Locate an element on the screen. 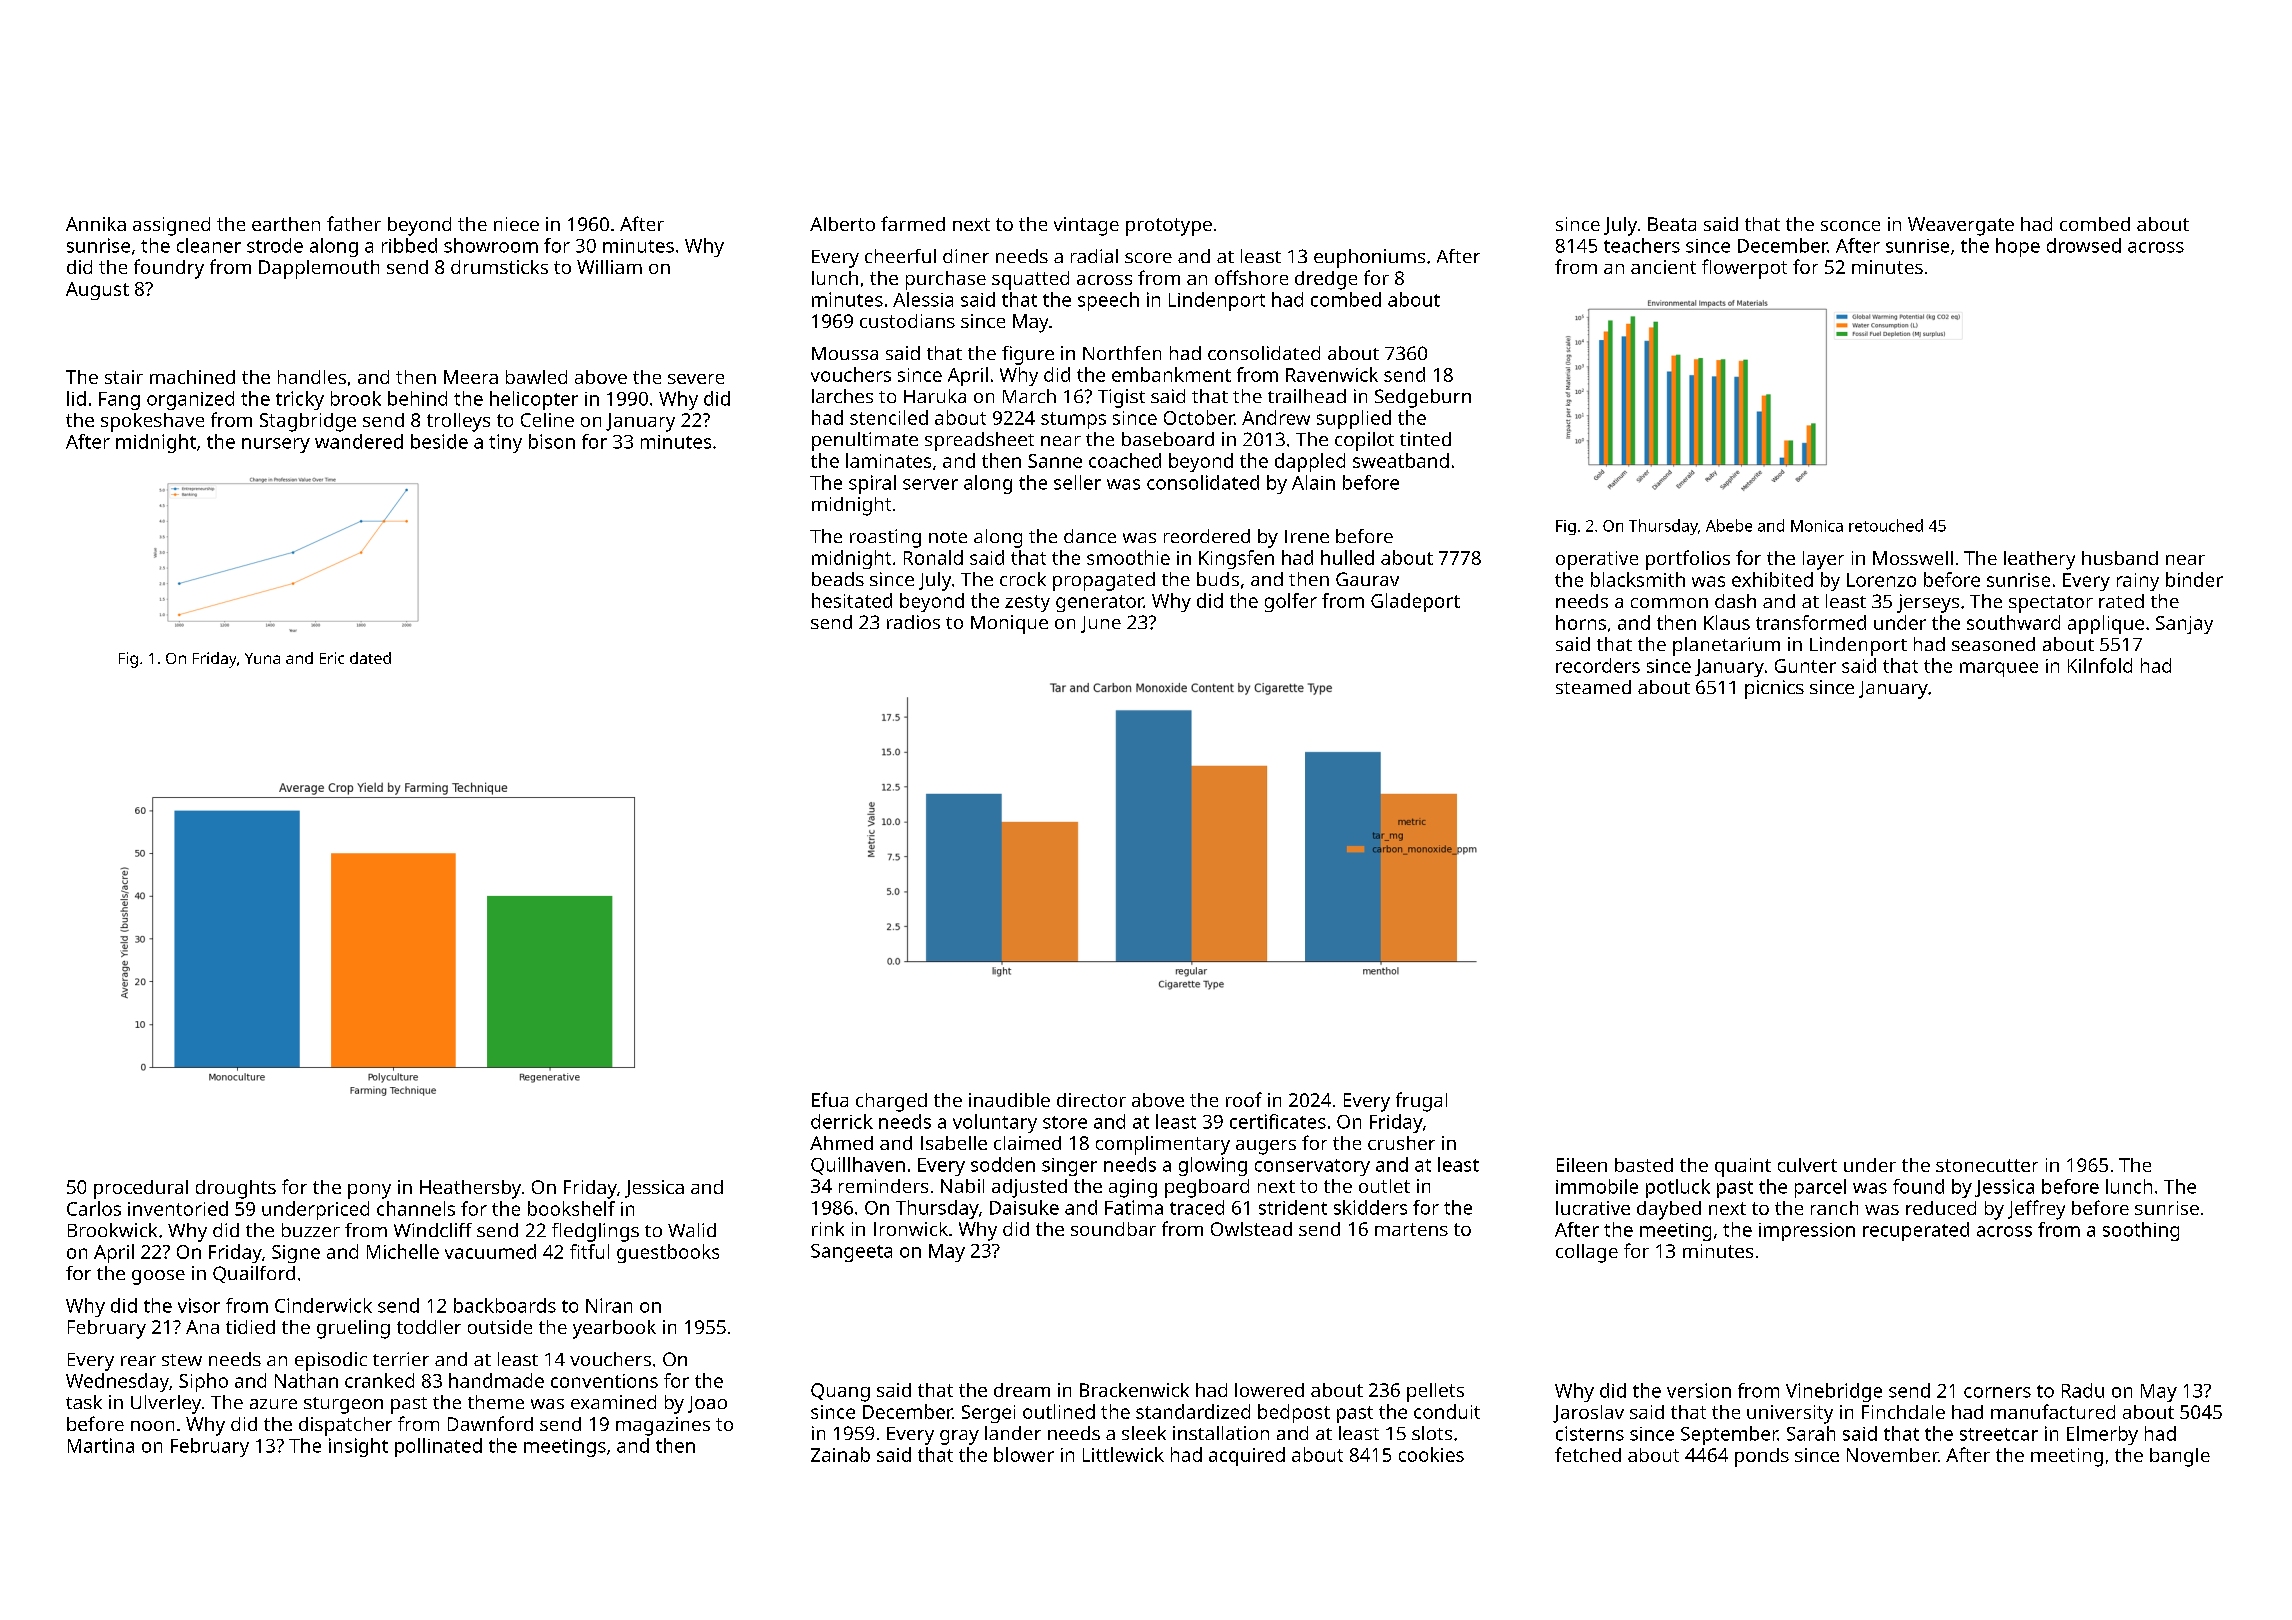 This screenshot has height=1620, width=2292. procedural is located at coordinates (141, 1189).
